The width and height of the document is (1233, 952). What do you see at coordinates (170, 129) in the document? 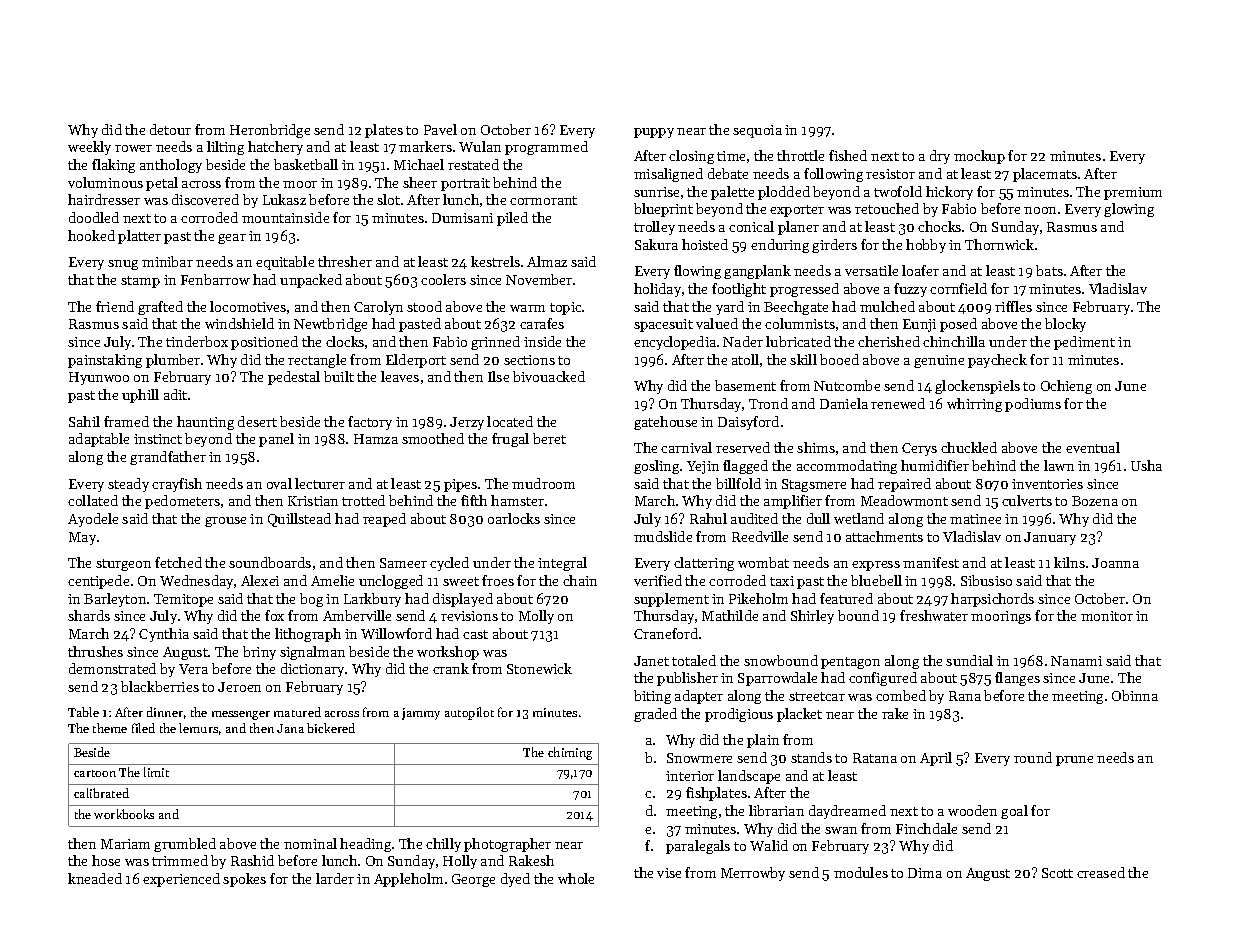
I see `detour` at bounding box center [170, 129].
